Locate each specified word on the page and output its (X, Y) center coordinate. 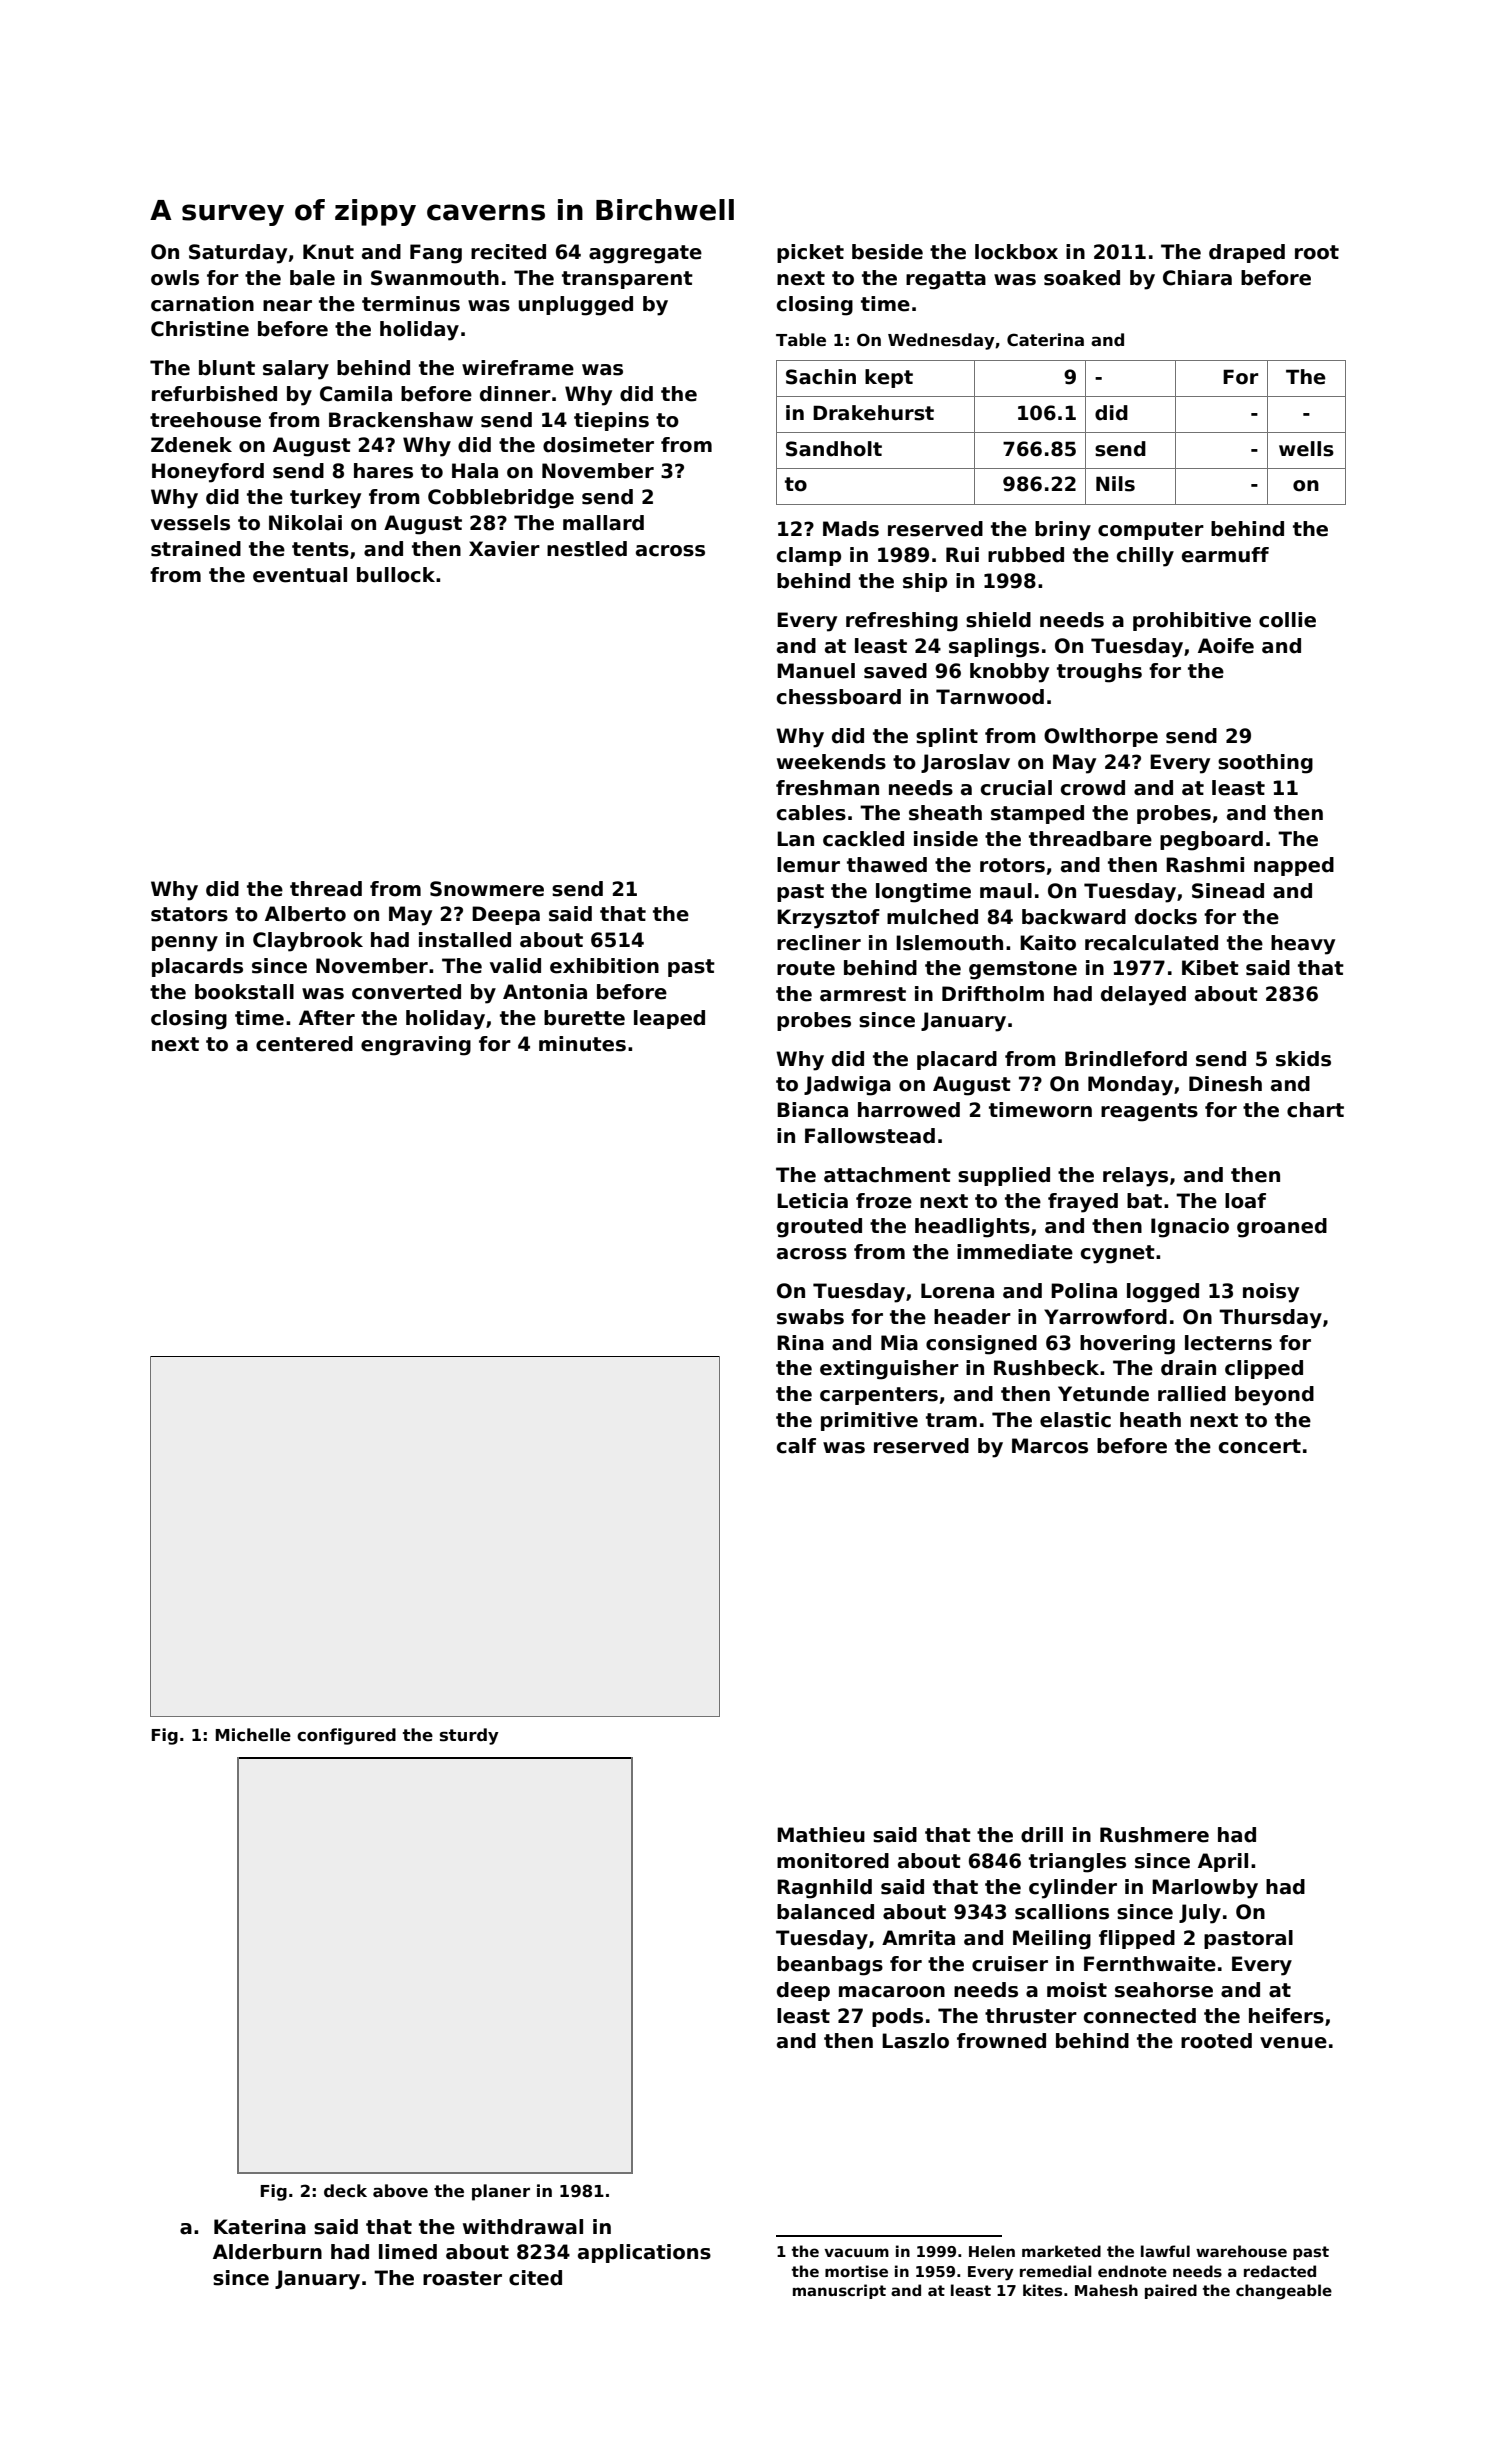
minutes (582, 1044)
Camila (356, 394)
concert (1260, 1446)
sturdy (469, 1736)
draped (1247, 253)
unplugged (576, 306)
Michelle (253, 1735)
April (1223, 1862)
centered (304, 1044)
